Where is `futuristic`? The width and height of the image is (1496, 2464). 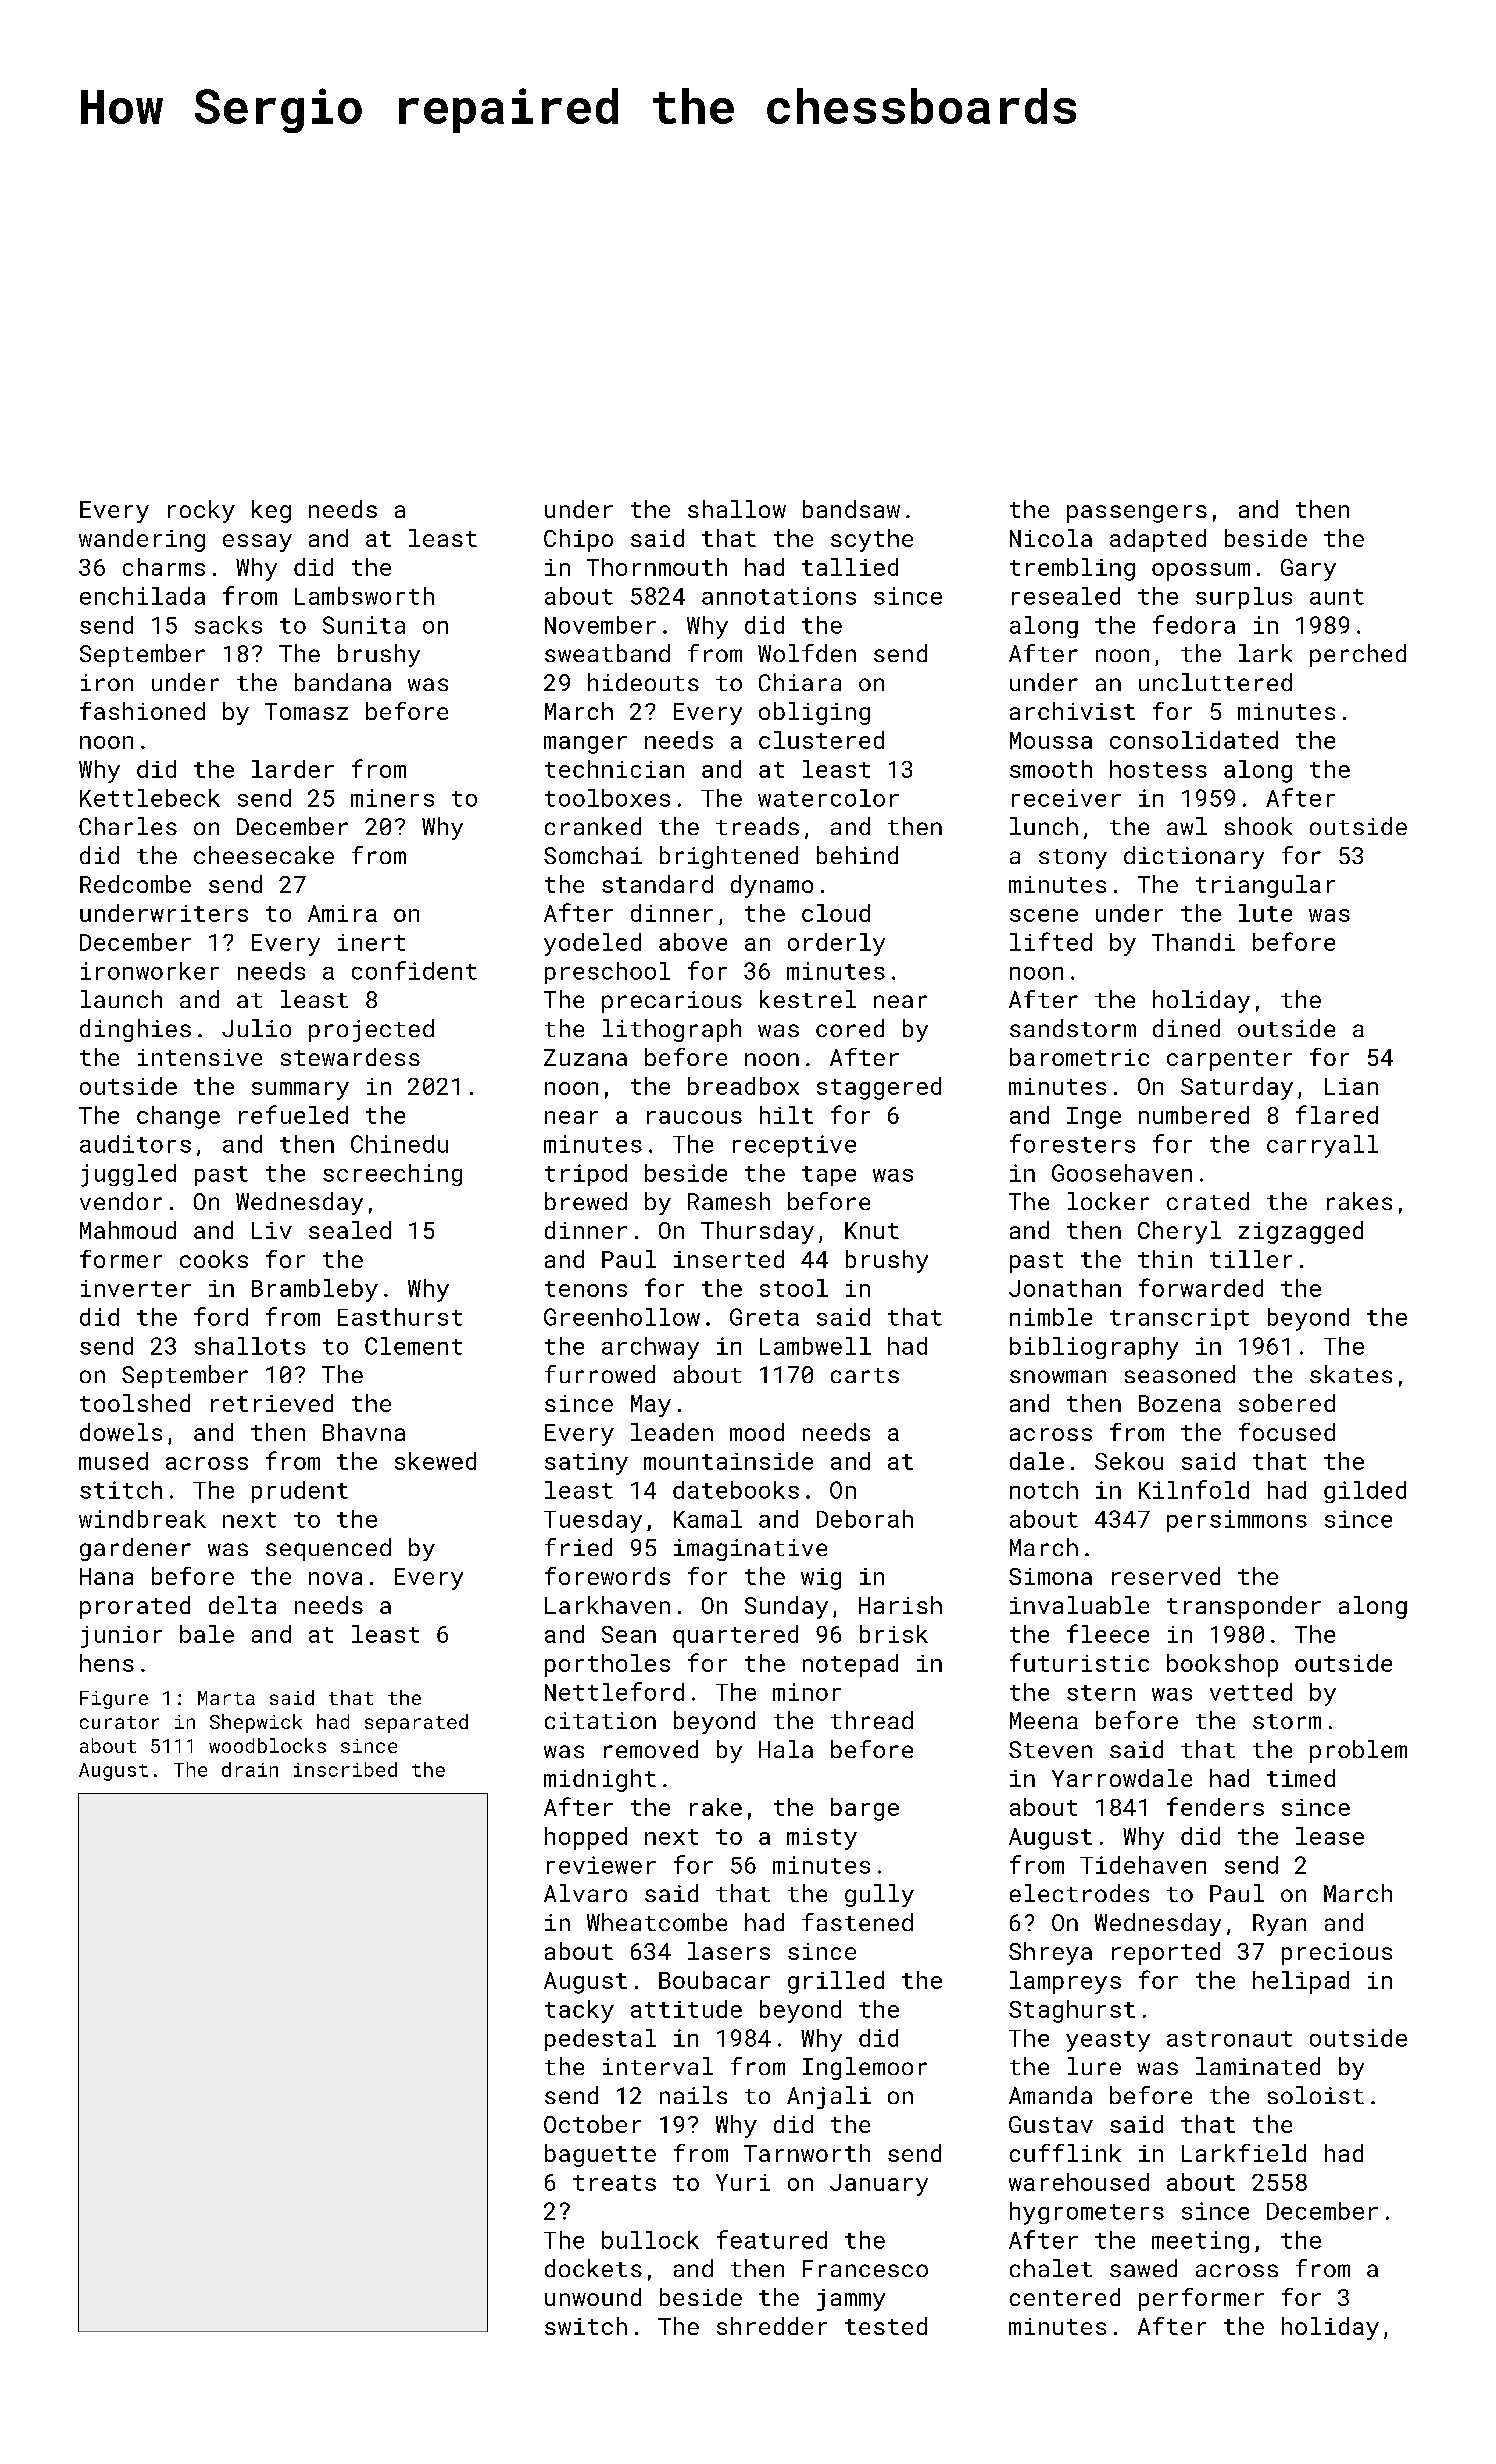
futuristic is located at coordinates (1079, 1662).
